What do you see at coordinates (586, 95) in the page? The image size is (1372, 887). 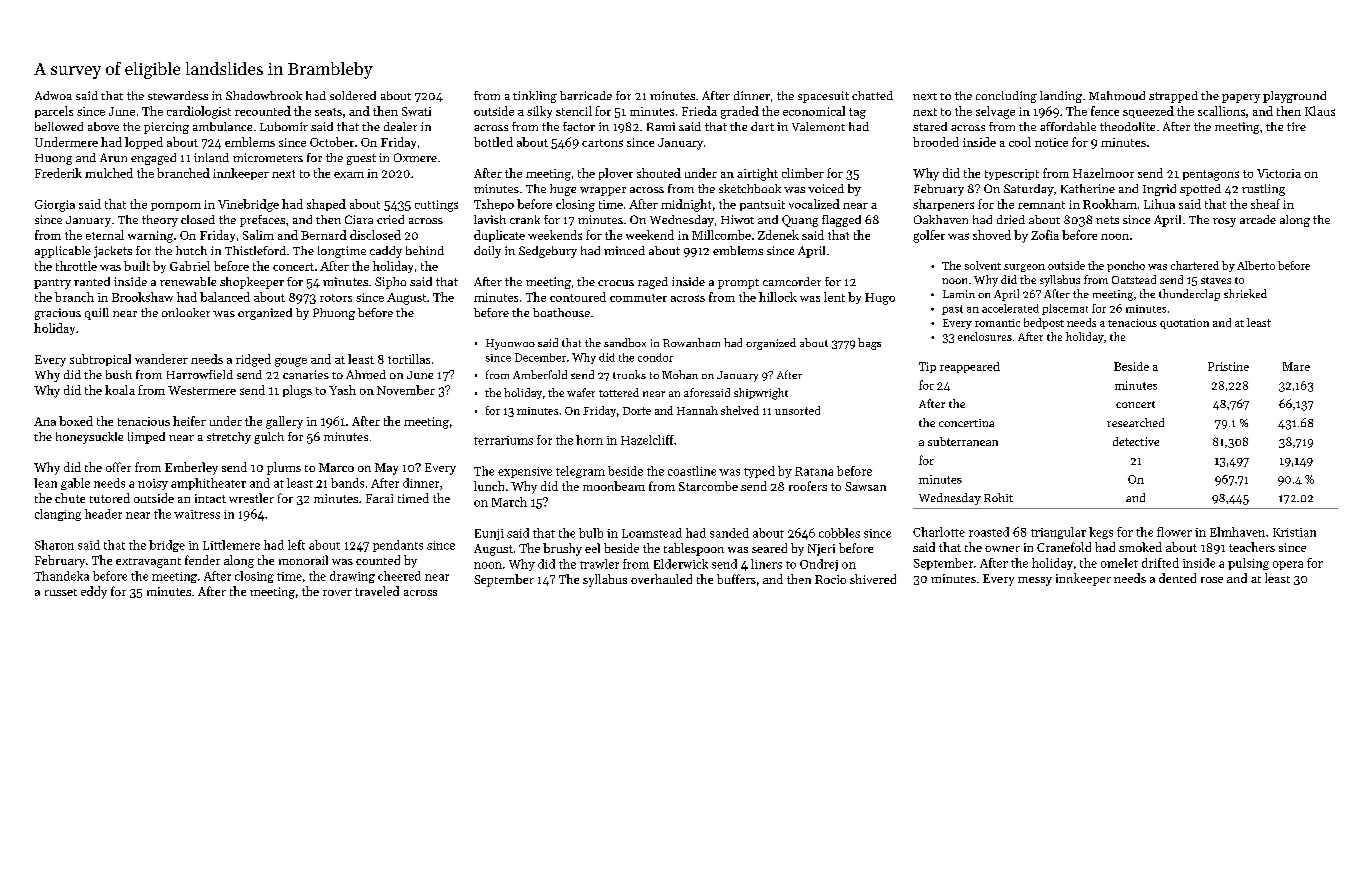 I see `barricade` at bounding box center [586, 95].
